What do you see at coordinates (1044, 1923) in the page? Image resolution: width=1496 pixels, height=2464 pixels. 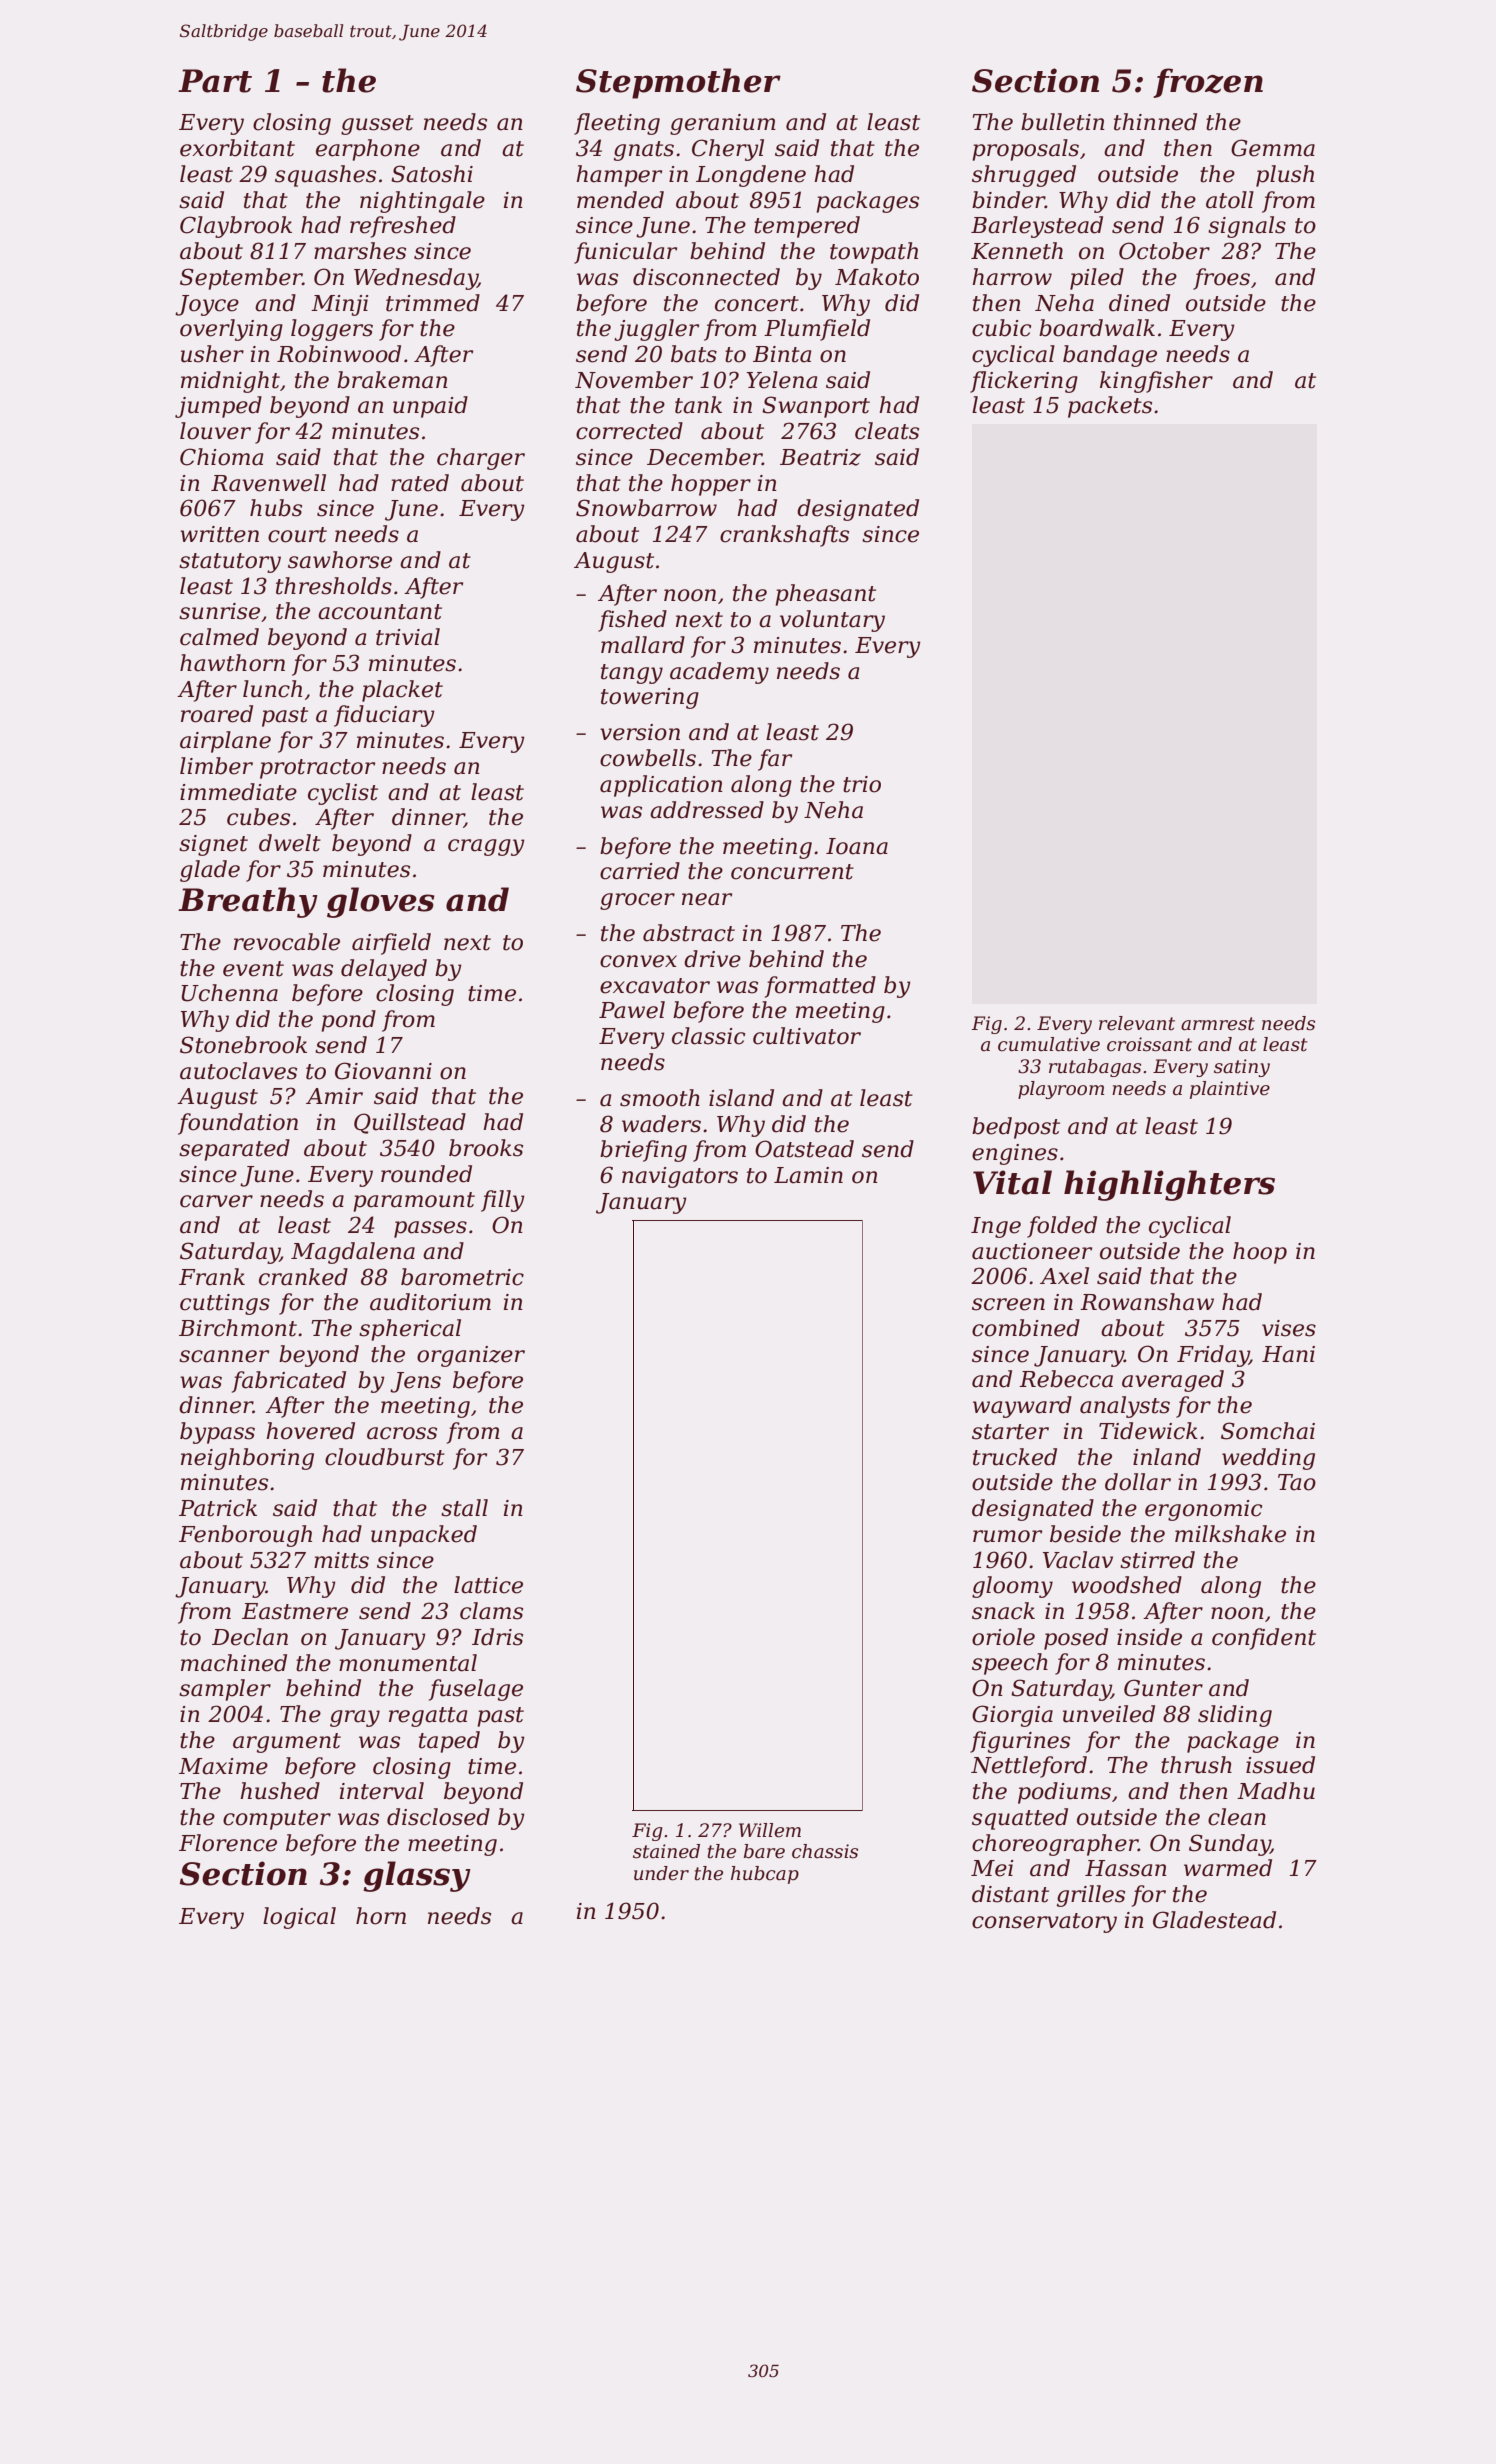 I see `conservatory` at bounding box center [1044, 1923].
